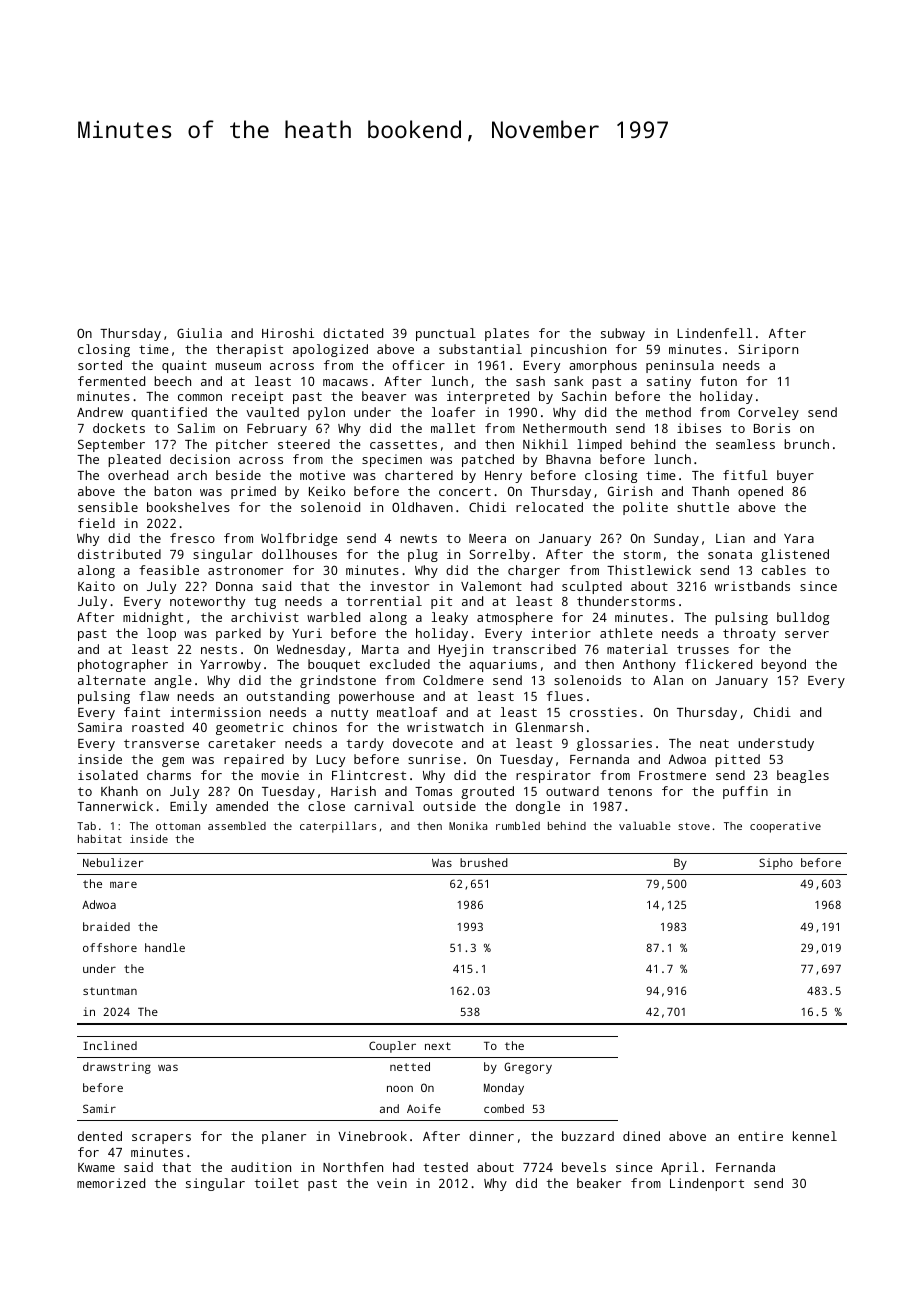 This document has height=1308, width=924. I want to click on noteworthy, so click(207, 602).
